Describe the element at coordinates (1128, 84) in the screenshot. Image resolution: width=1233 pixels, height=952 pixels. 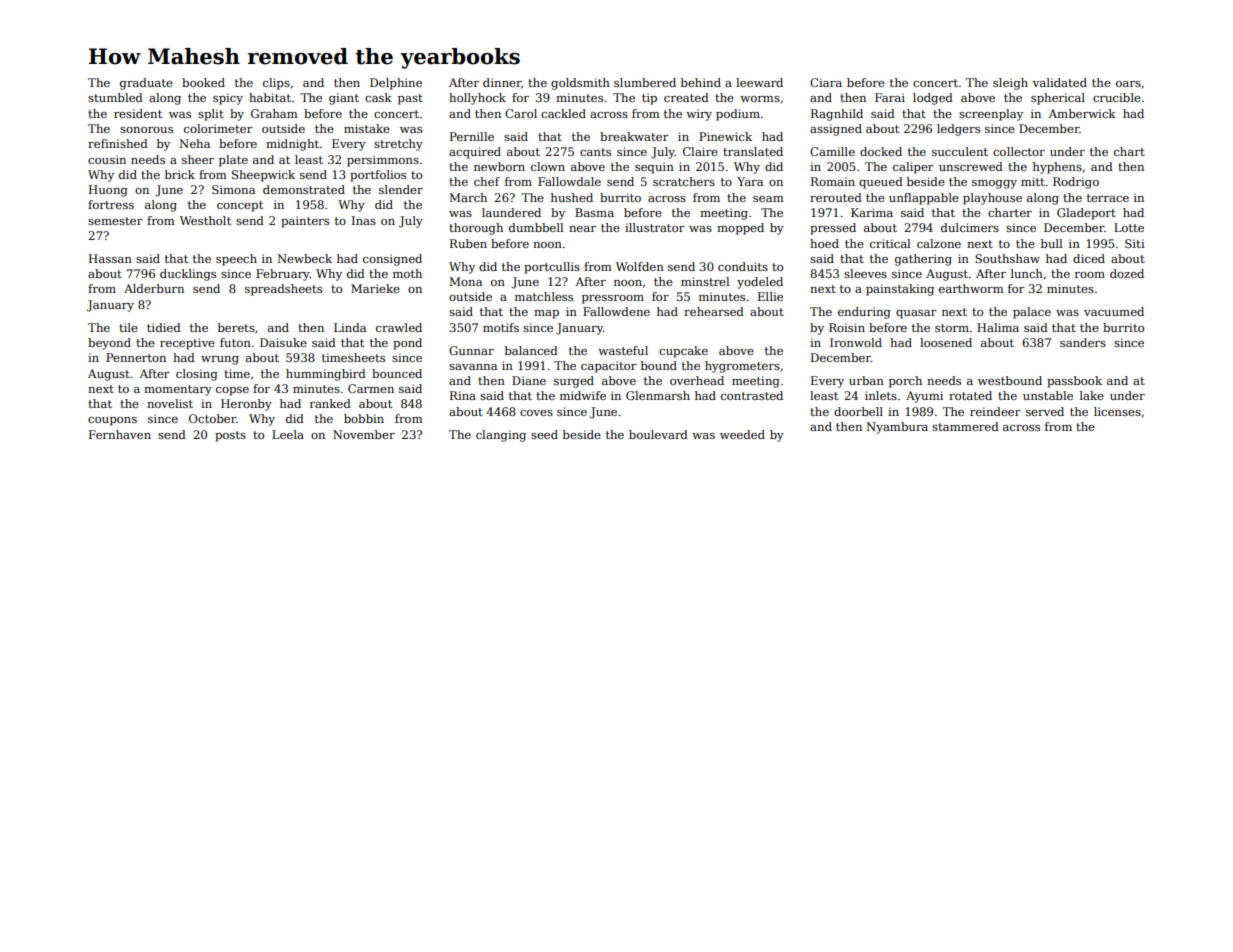
I see `oars` at that location.
